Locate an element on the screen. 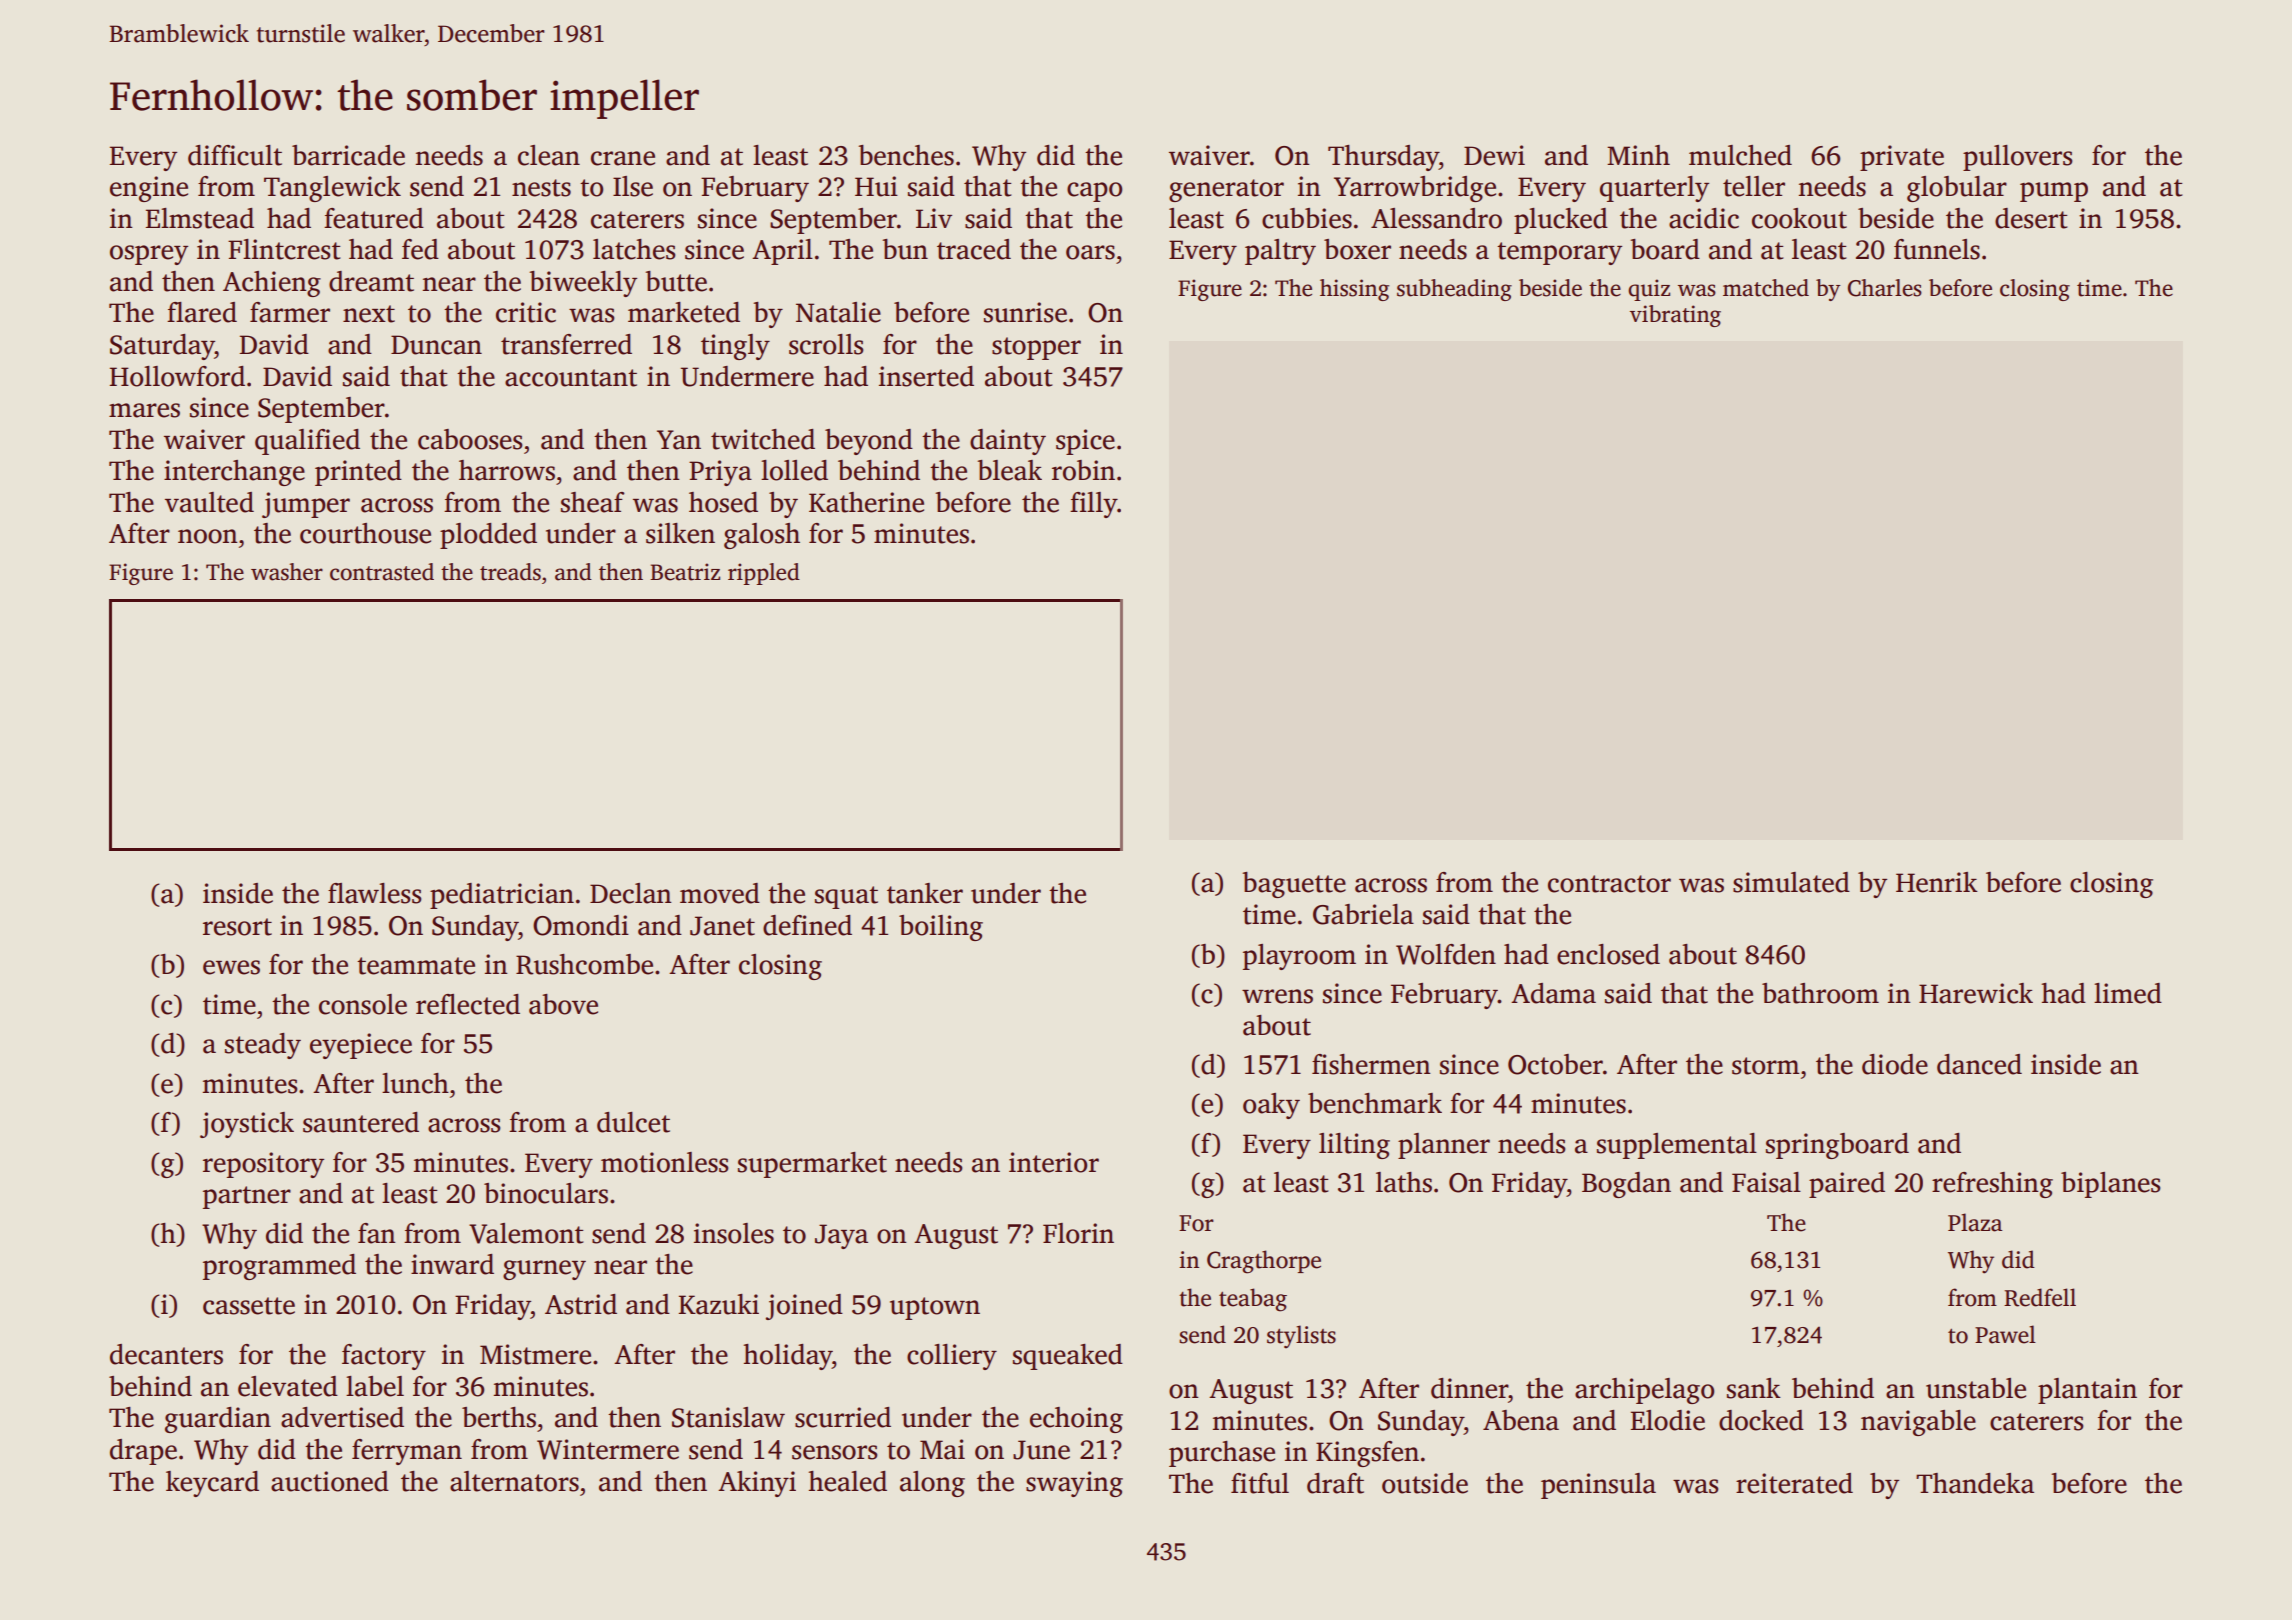 Image resolution: width=2292 pixels, height=1620 pixels. guardian is located at coordinates (218, 1420).
